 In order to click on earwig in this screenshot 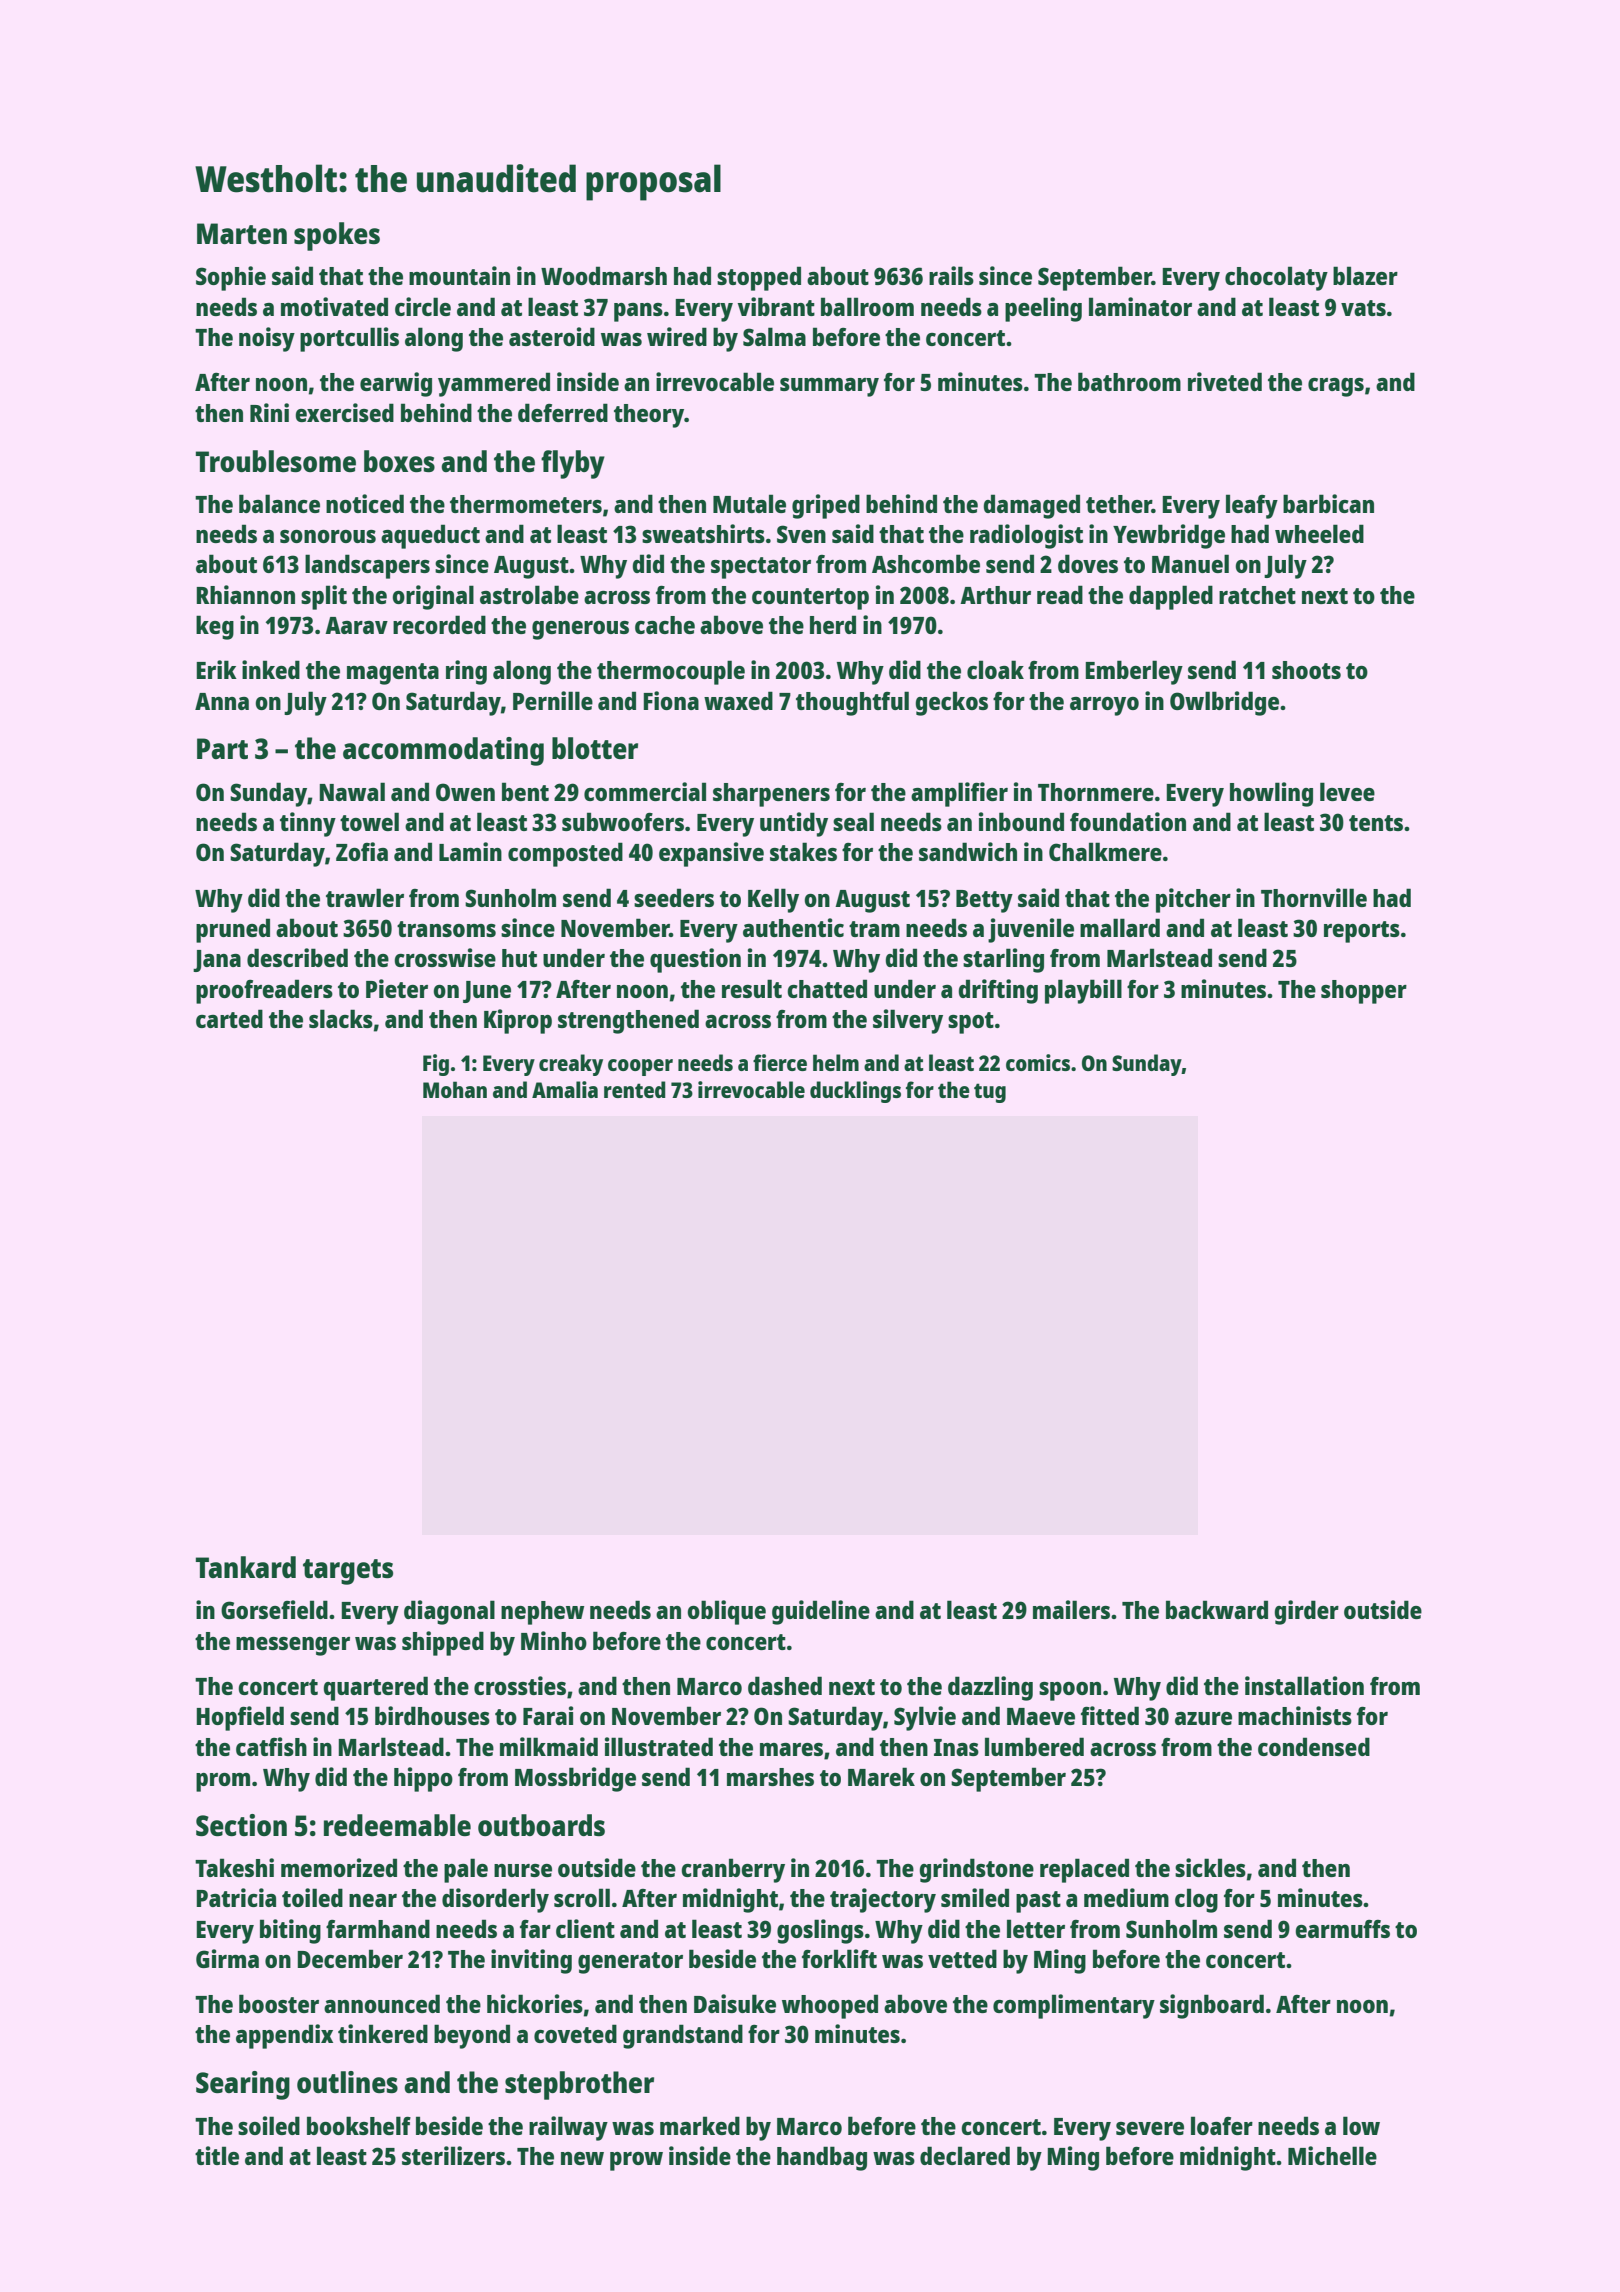, I will do `click(396, 384)`.
